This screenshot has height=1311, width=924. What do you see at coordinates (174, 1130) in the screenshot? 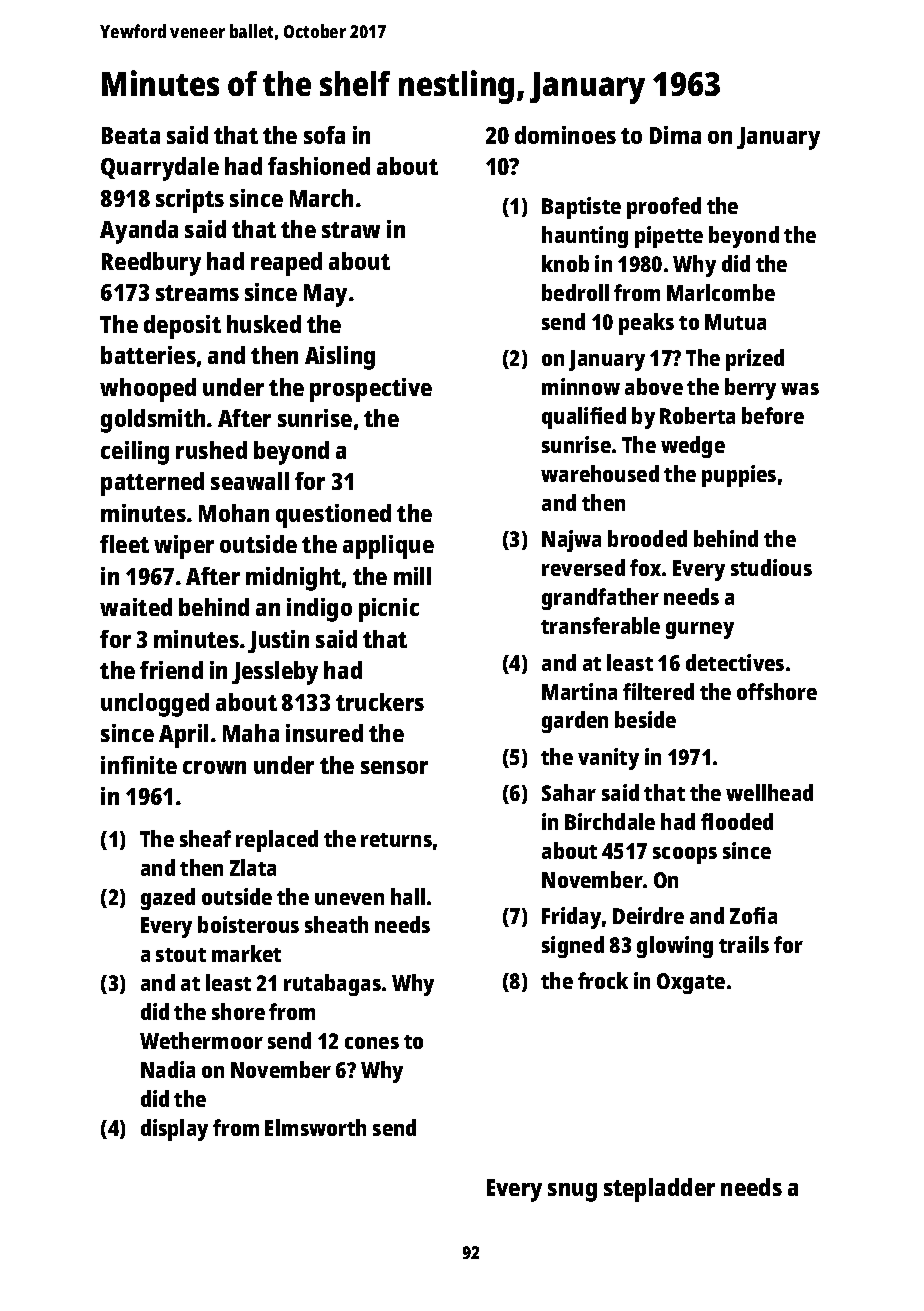
I see `display` at bounding box center [174, 1130].
